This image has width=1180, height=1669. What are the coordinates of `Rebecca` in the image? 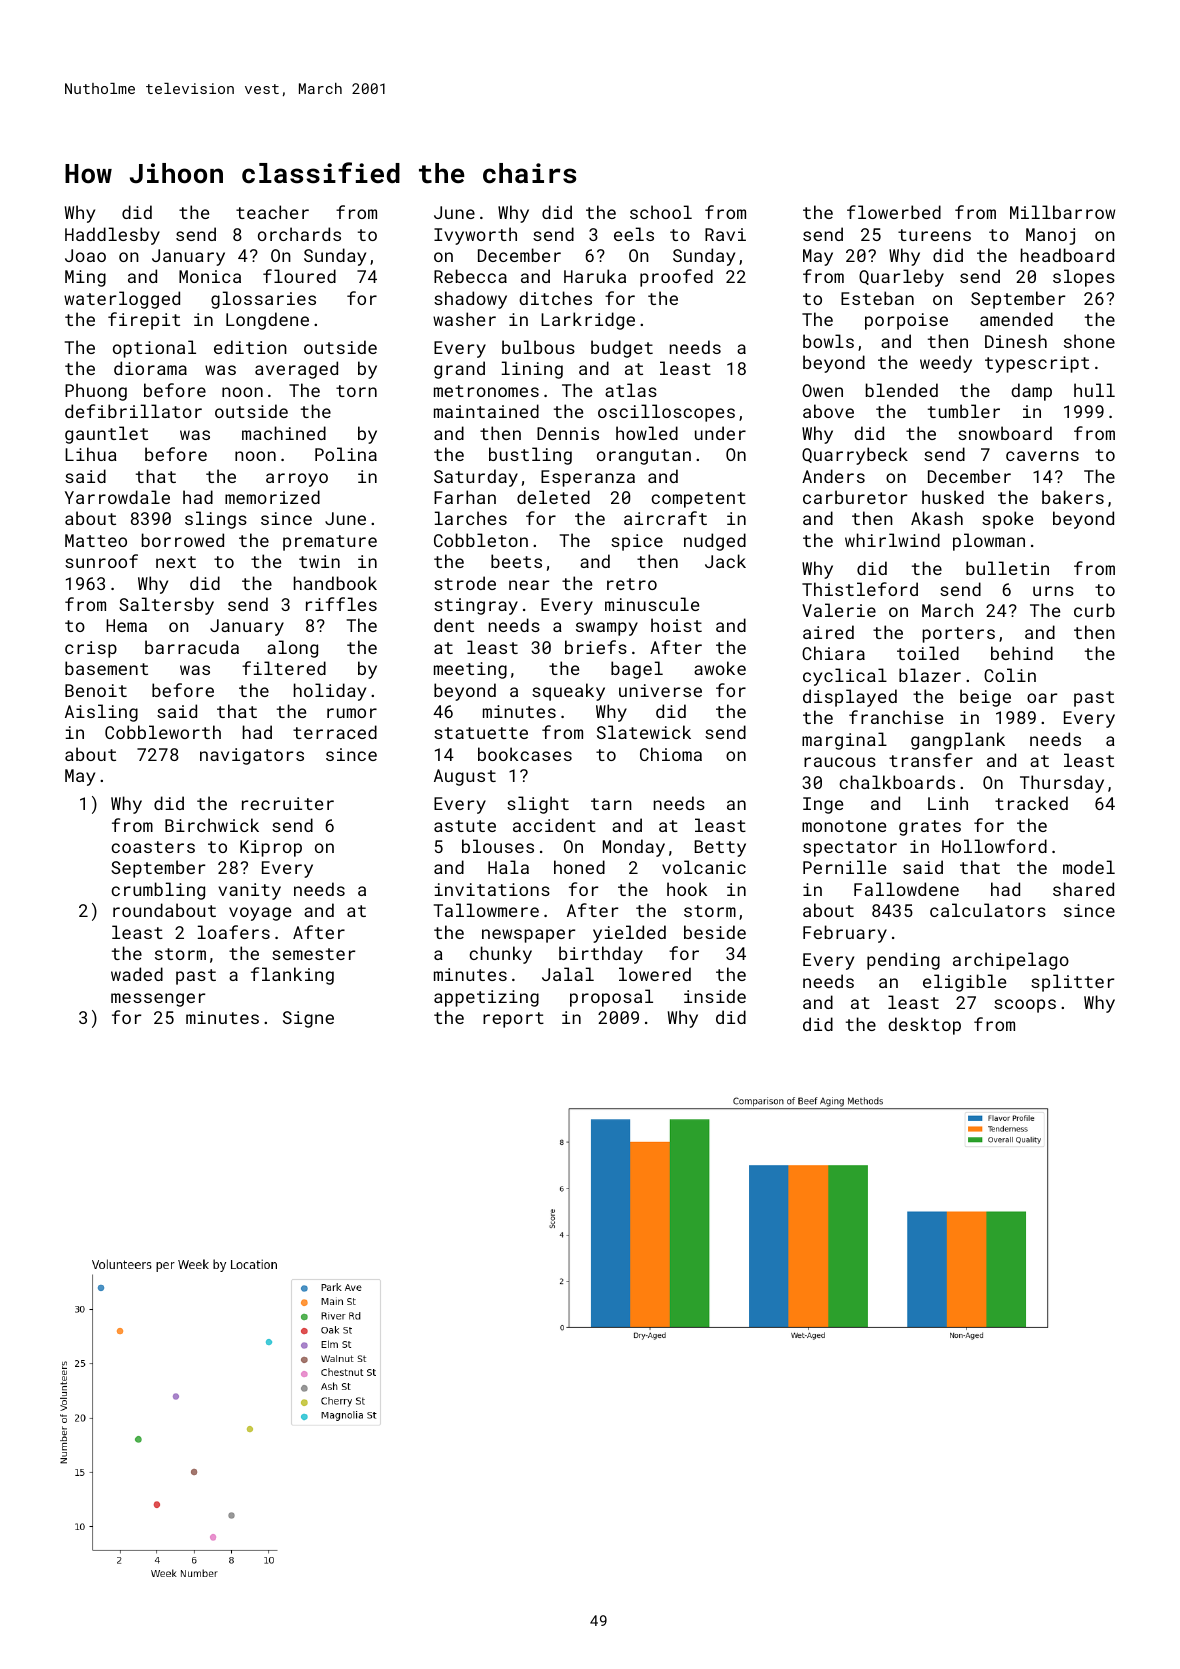 It's located at (470, 276).
